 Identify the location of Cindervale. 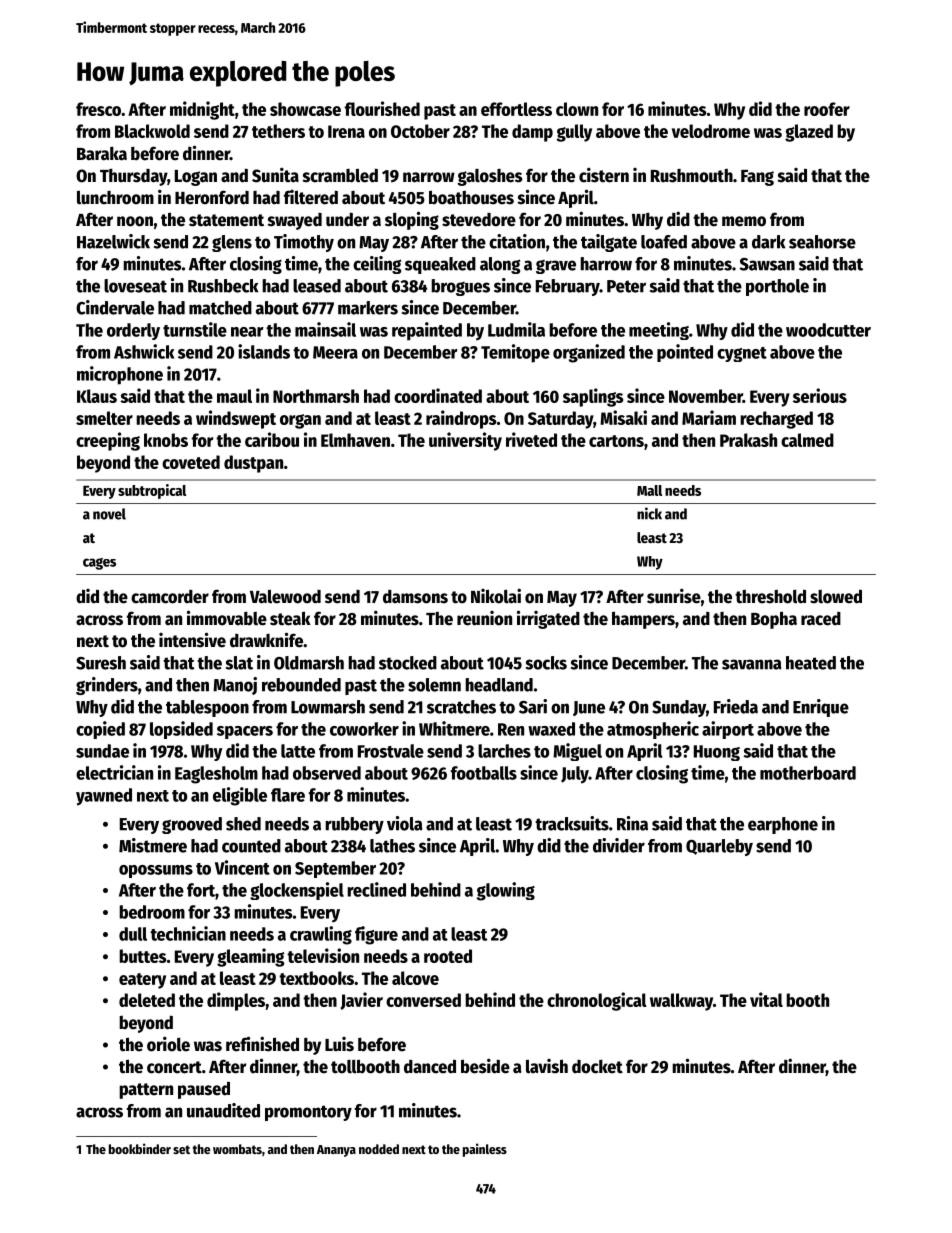
(115, 307).
